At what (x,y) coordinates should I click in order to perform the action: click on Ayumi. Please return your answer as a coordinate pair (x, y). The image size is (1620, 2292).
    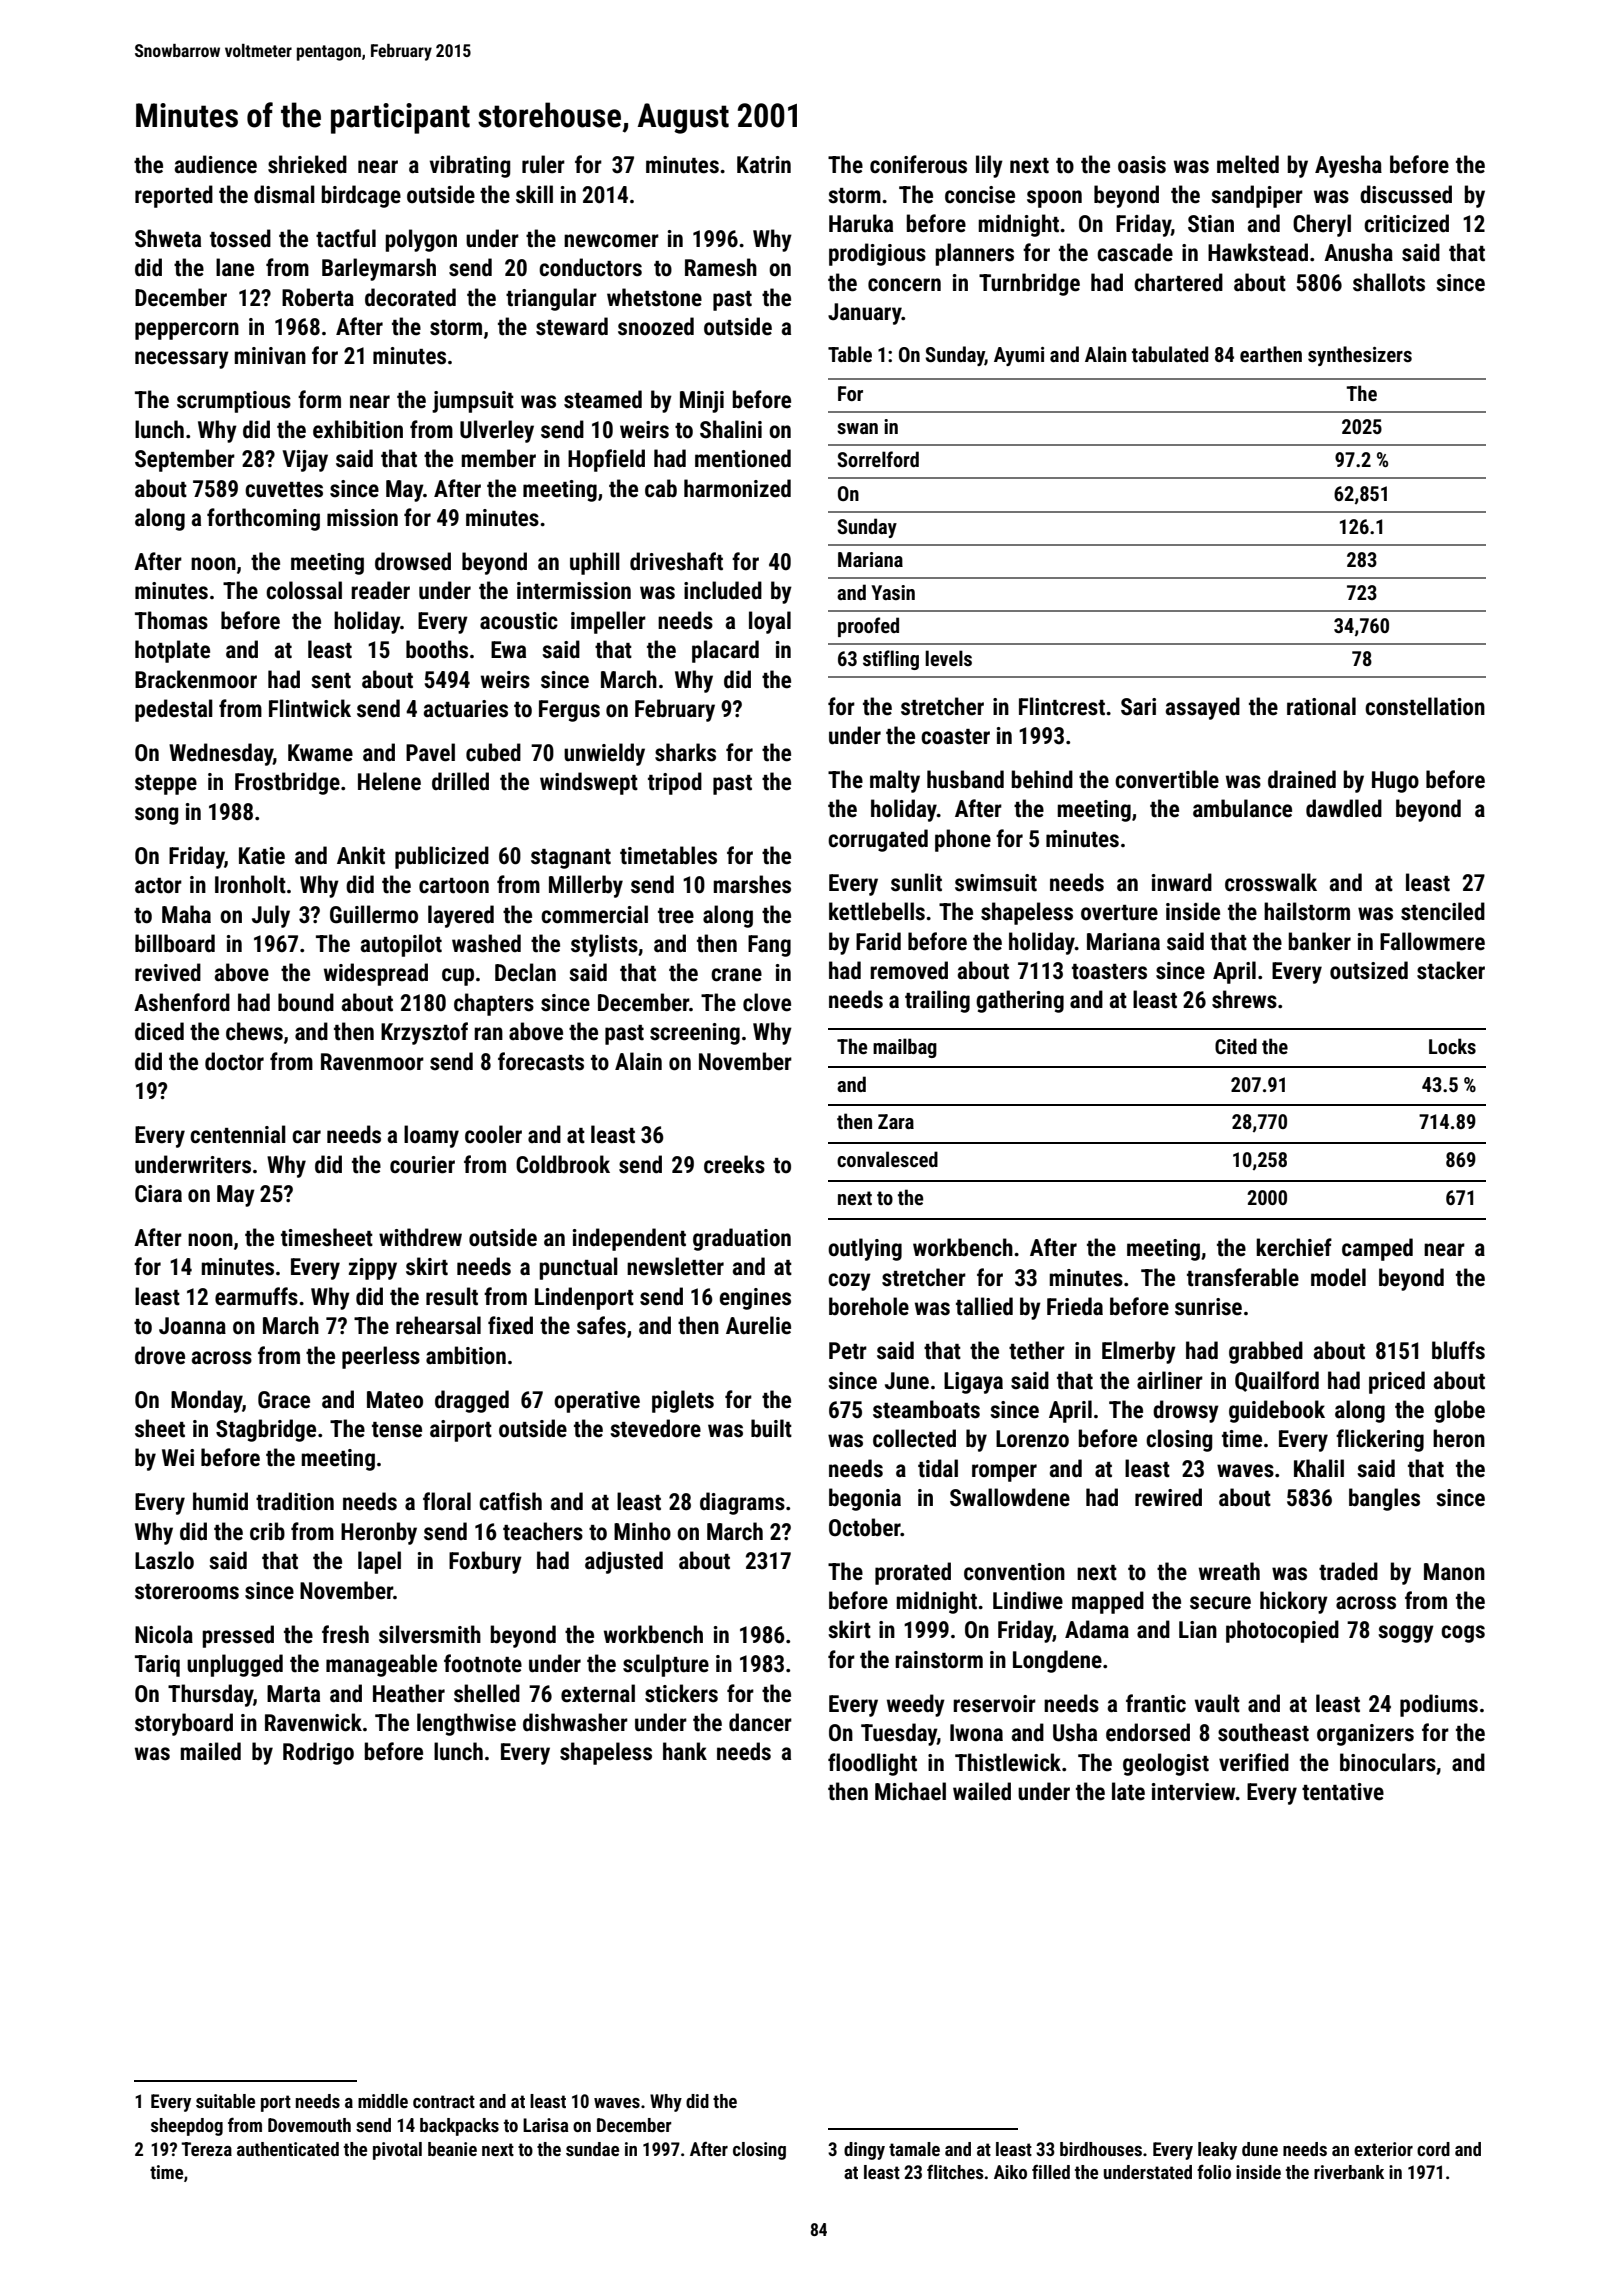
    Looking at the image, I should click on (1019, 356).
